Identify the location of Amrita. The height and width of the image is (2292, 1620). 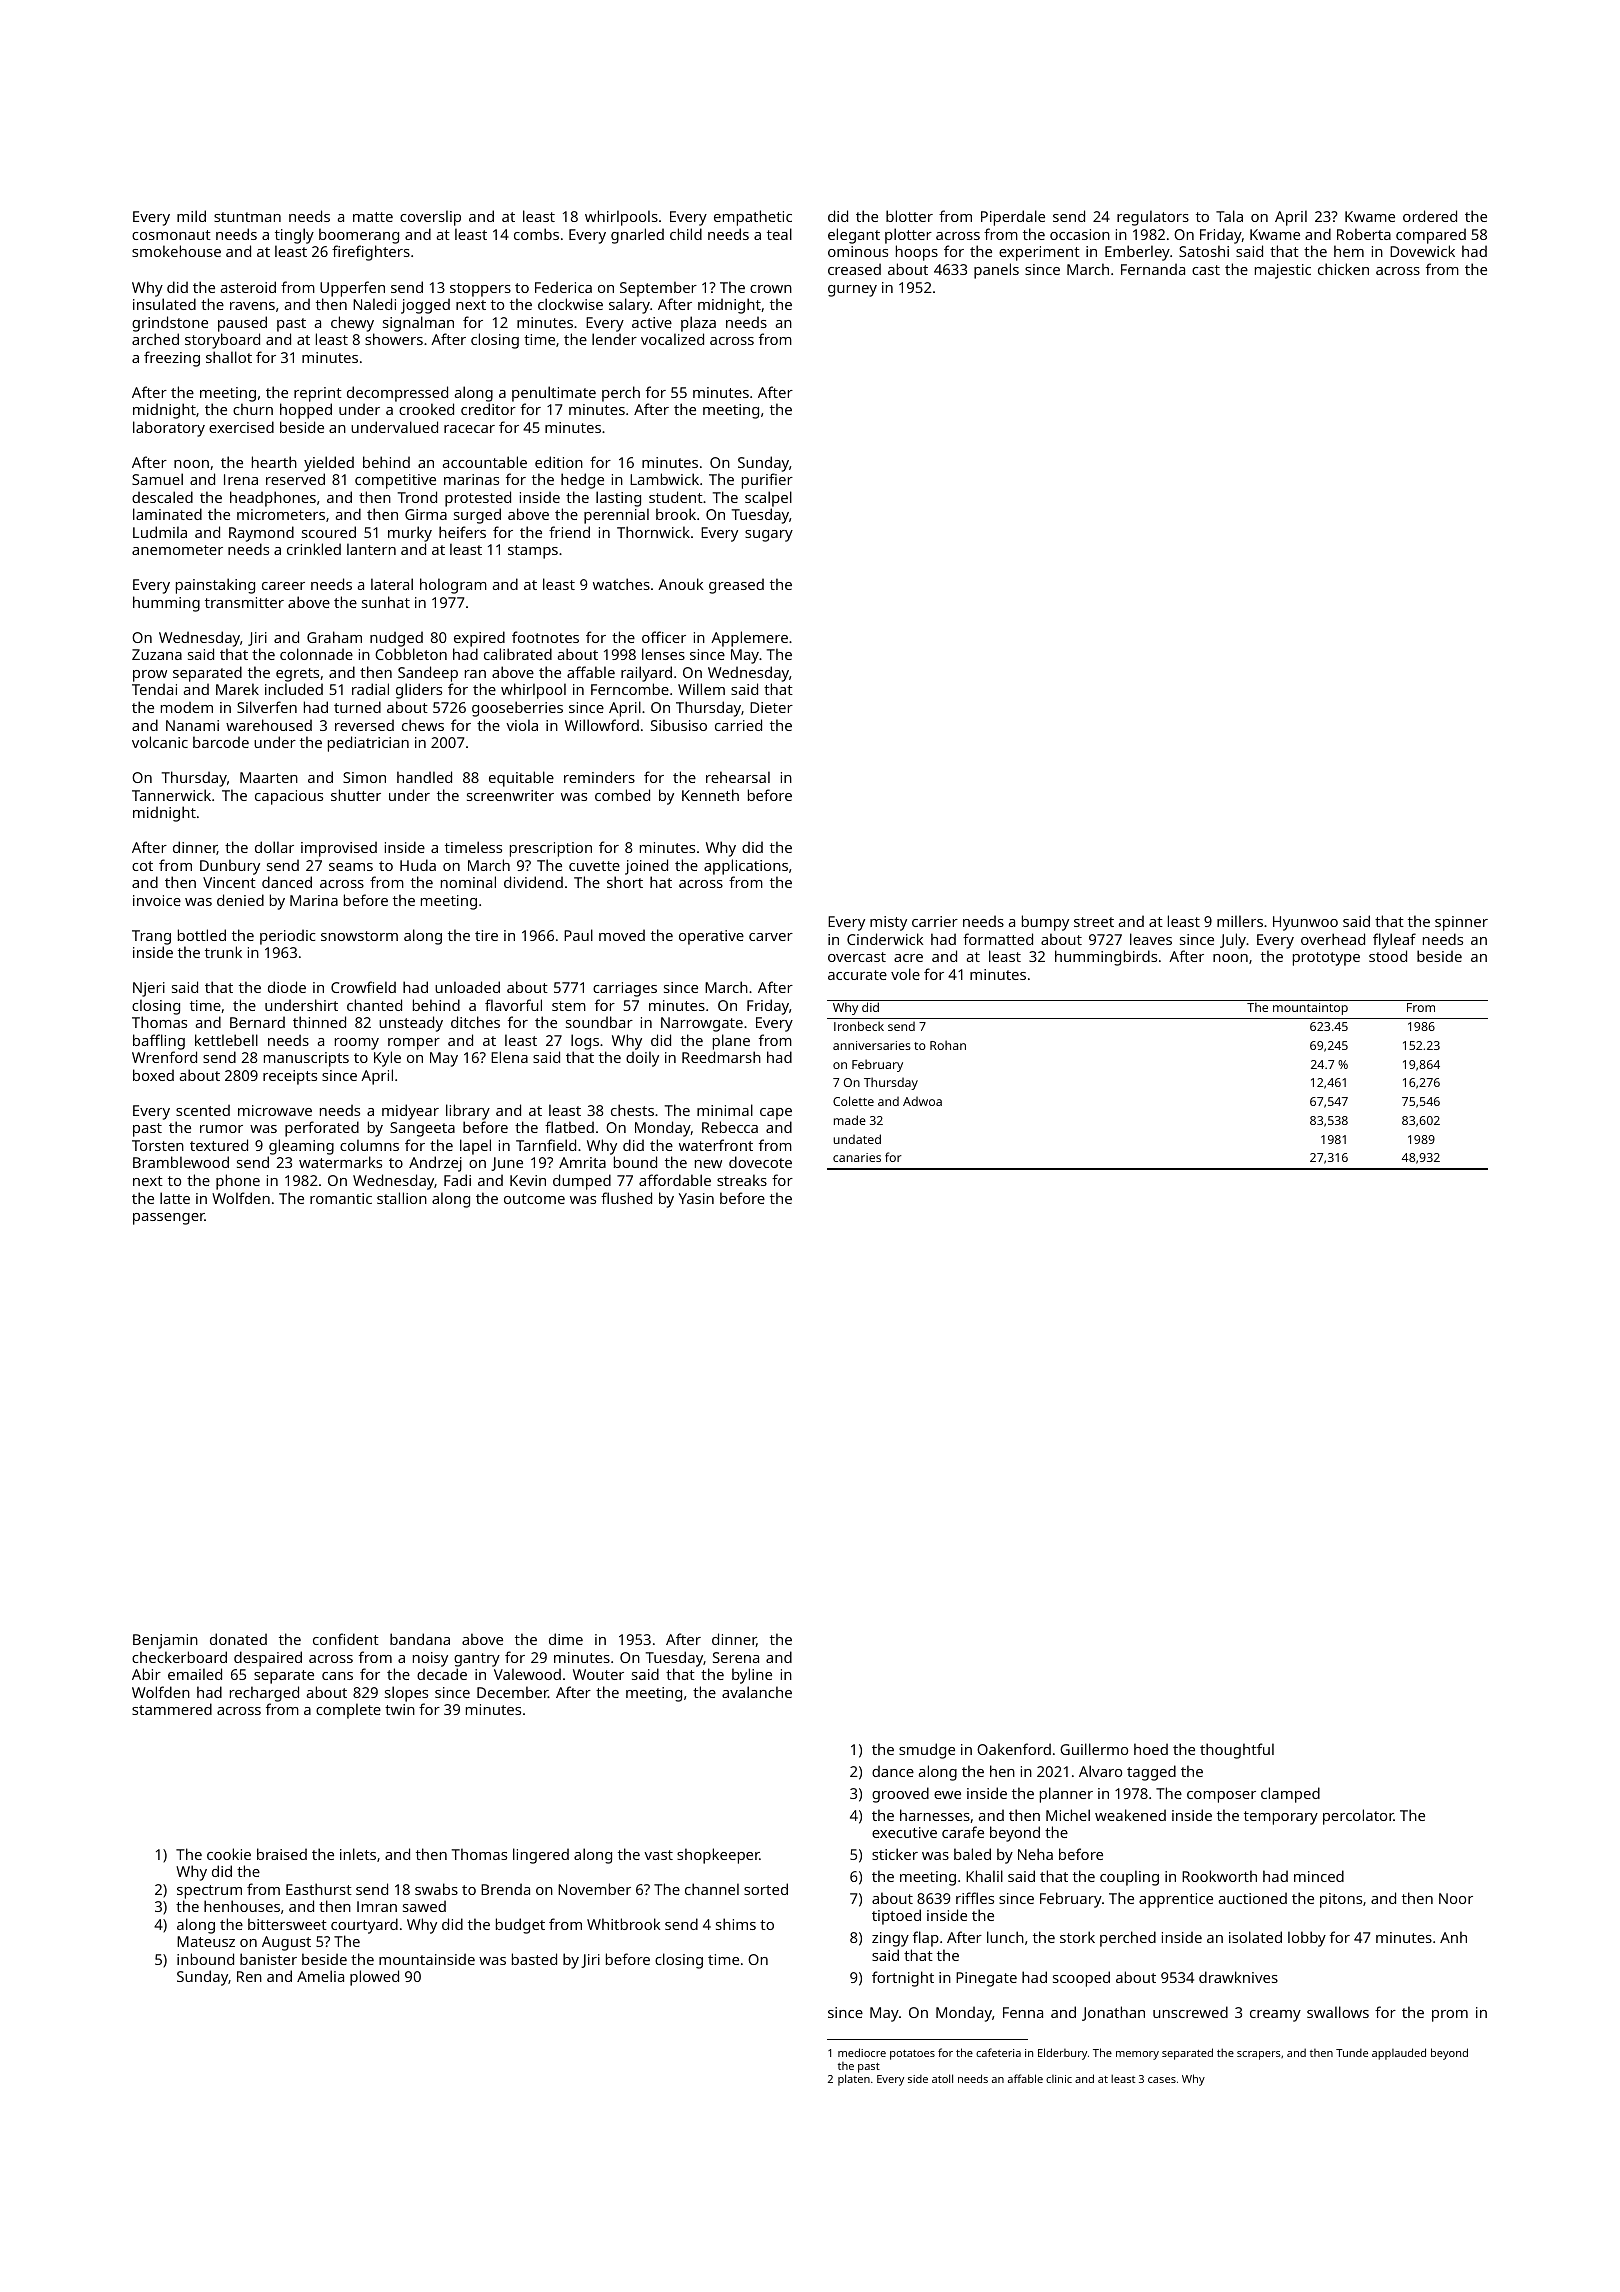
(582, 1162).
